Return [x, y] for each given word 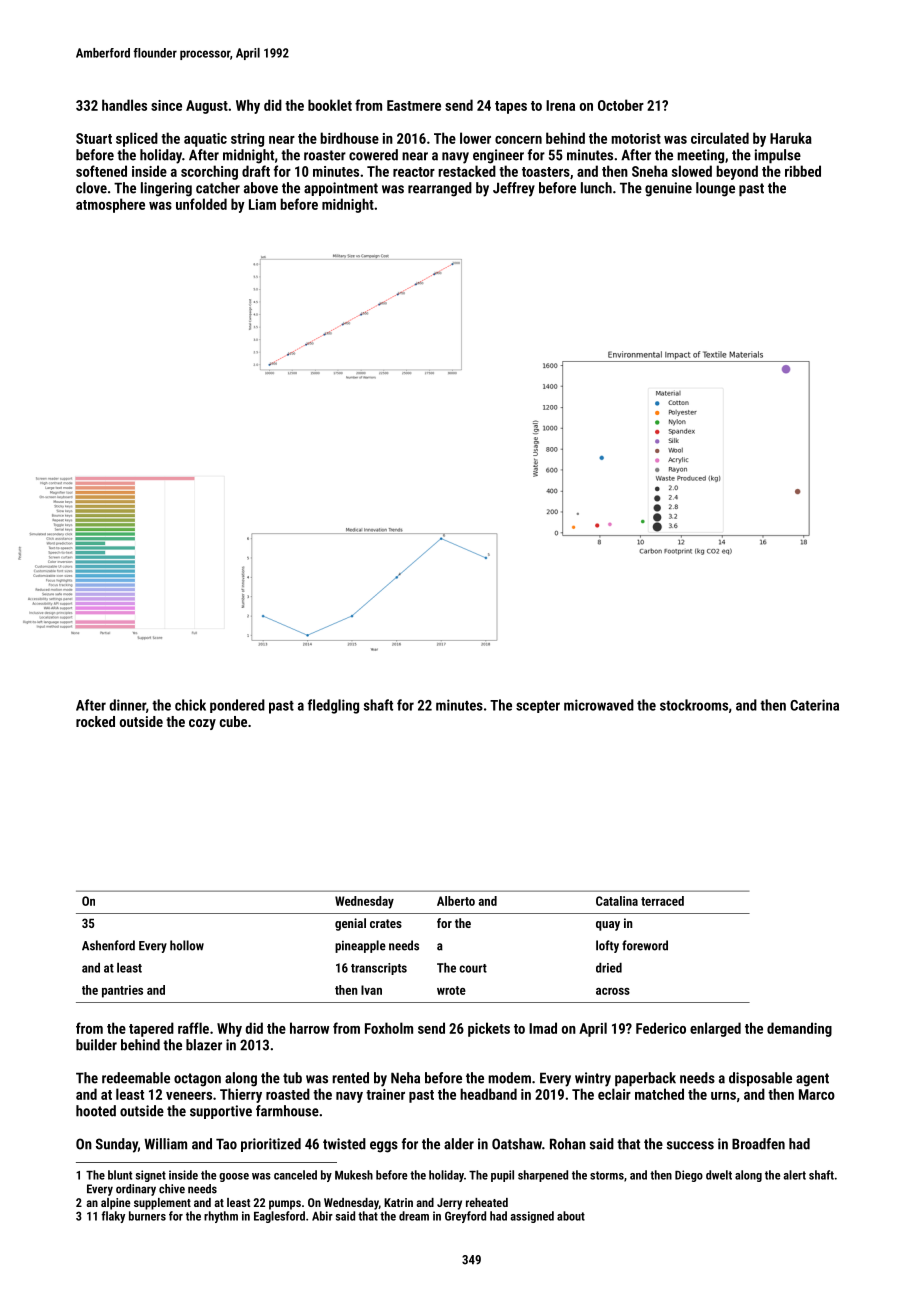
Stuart [94, 138]
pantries [122, 991]
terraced [662, 901]
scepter [538, 707]
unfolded [201, 204]
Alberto [456, 901]
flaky [113, 1217]
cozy [202, 724]
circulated [720, 138]
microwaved [599, 705]
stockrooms [694, 705]
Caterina [814, 705]
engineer [498, 156]
